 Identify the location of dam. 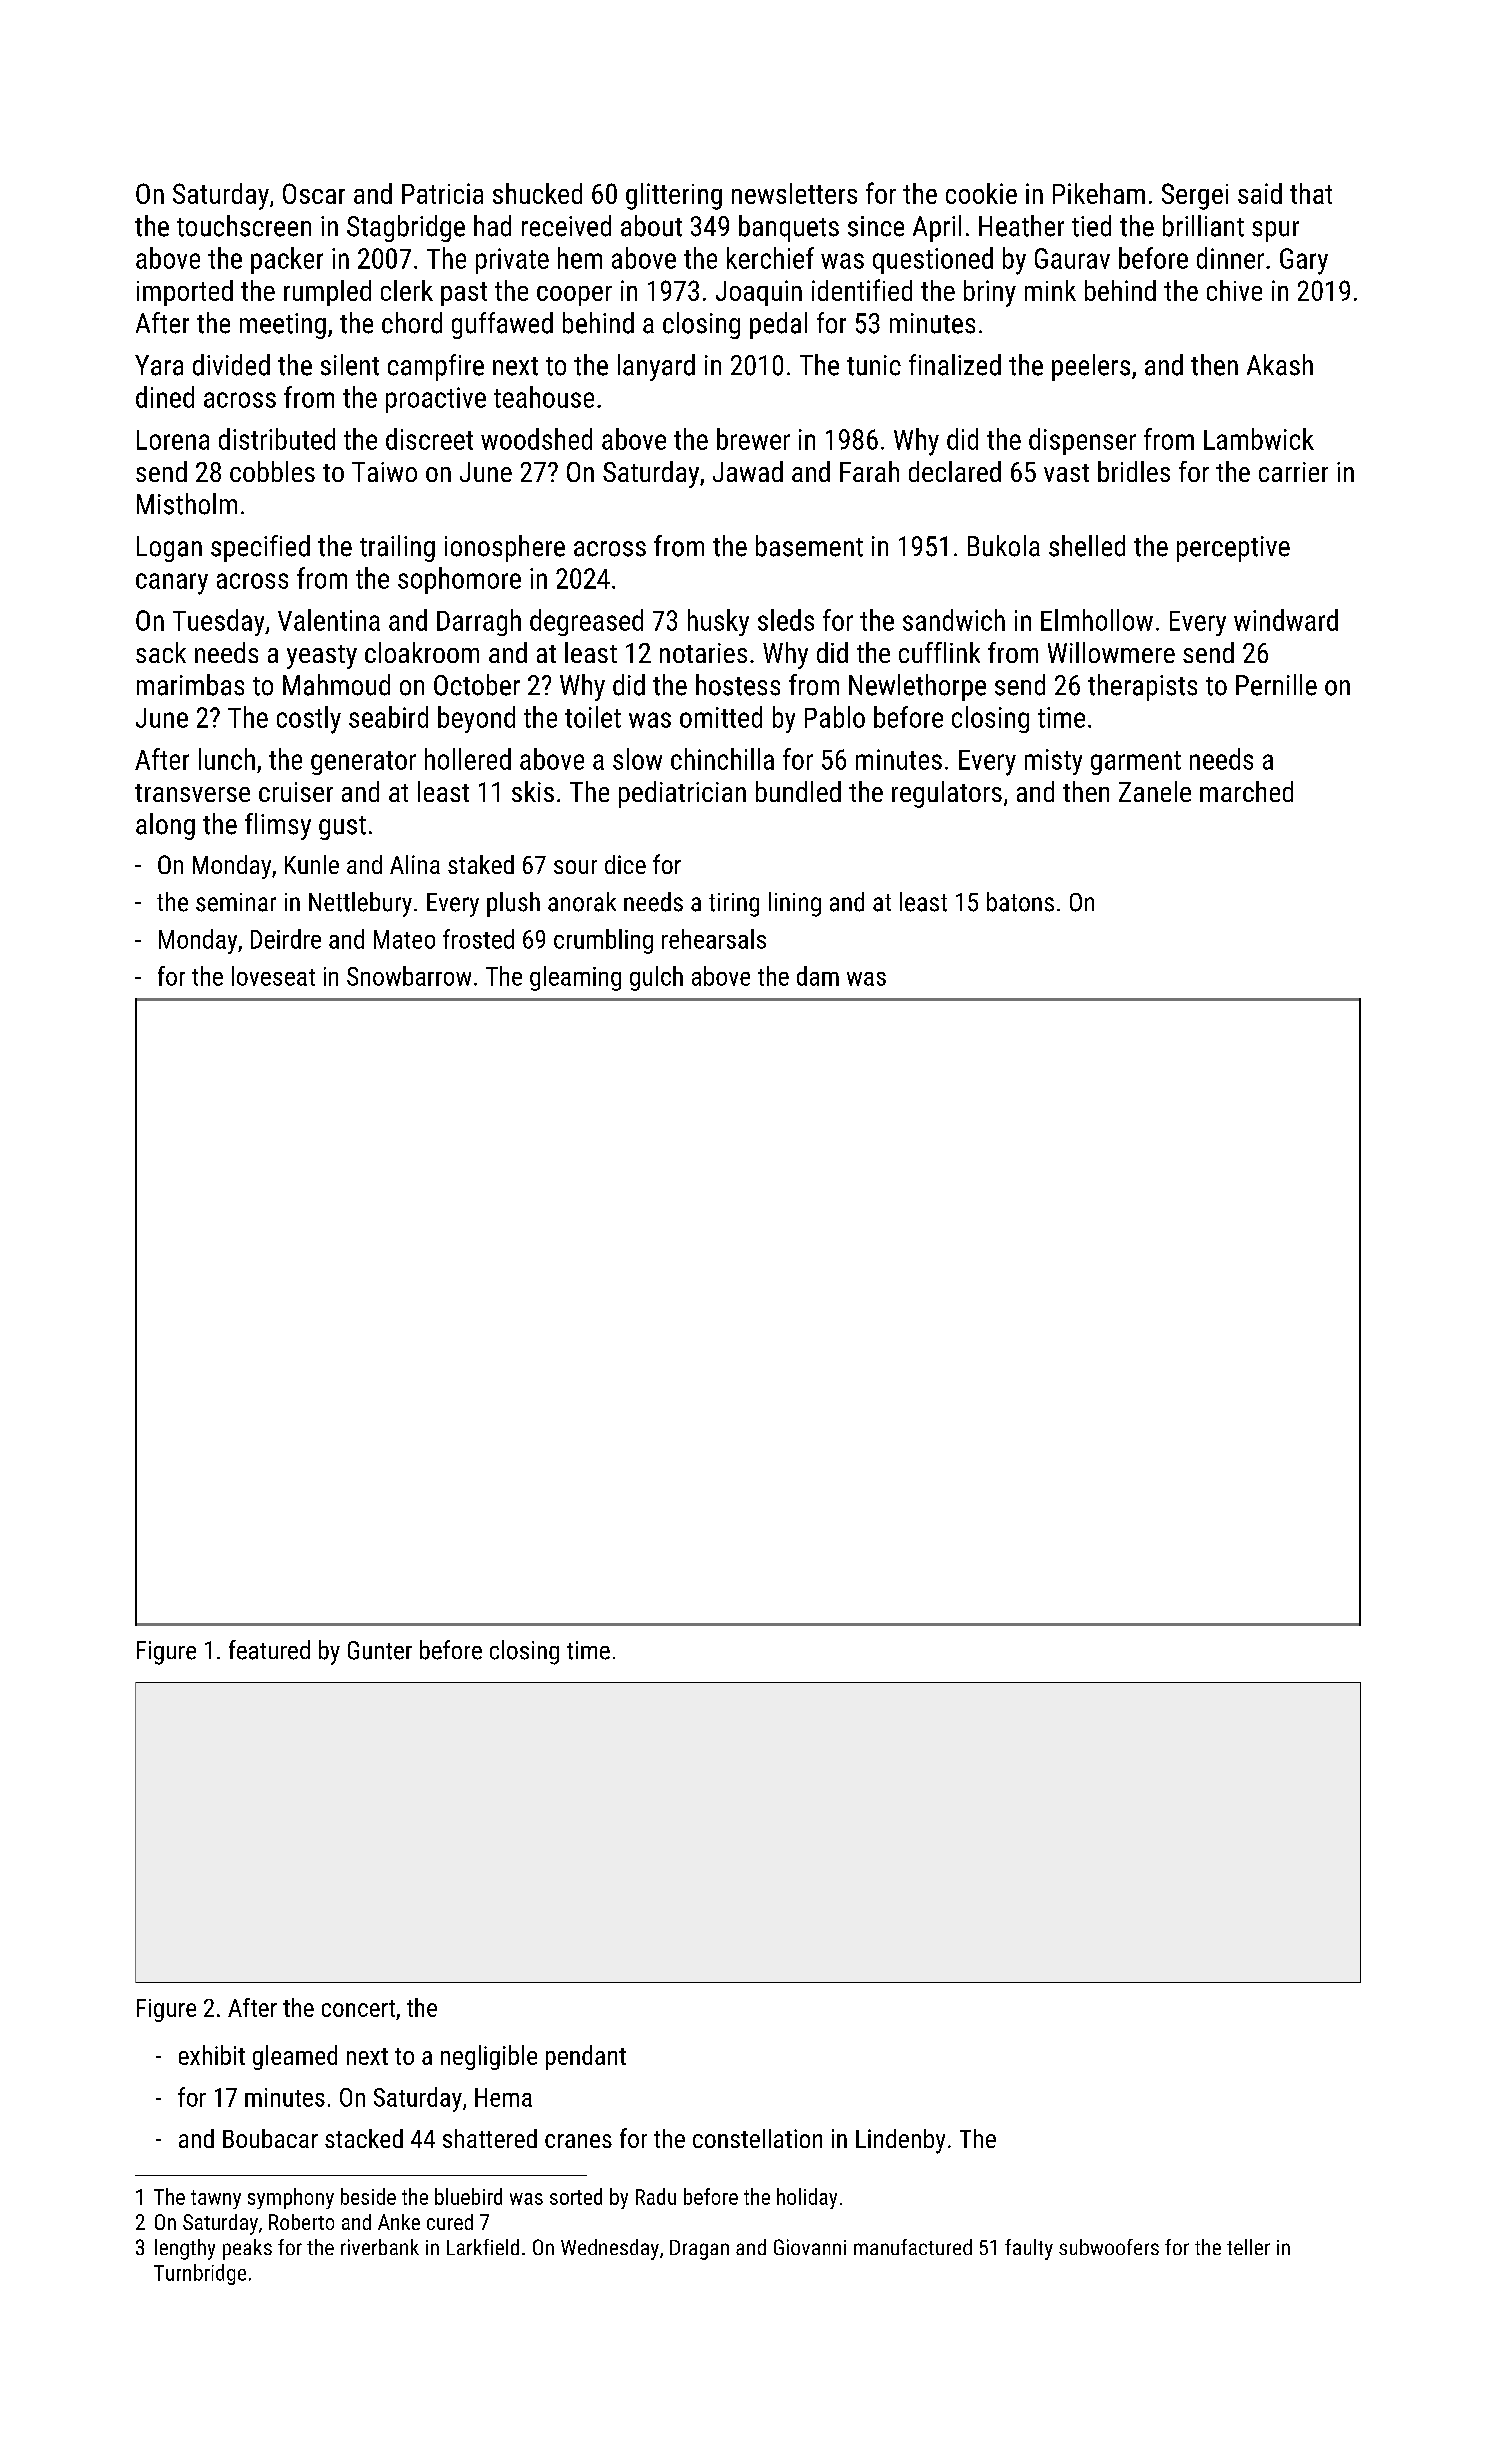
(818, 976).
